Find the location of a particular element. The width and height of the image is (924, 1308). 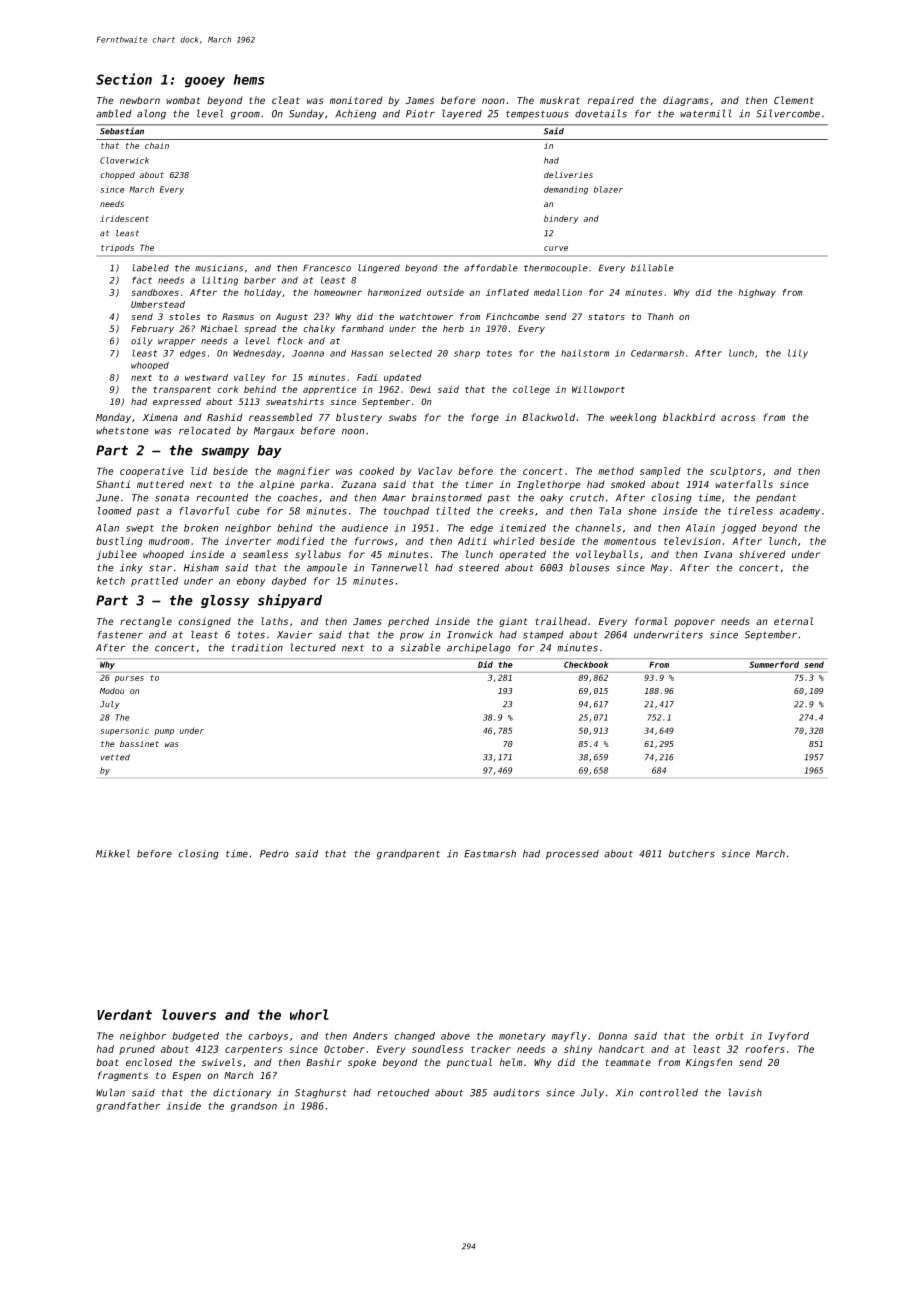

Clement is located at coordinates (794, 100).
